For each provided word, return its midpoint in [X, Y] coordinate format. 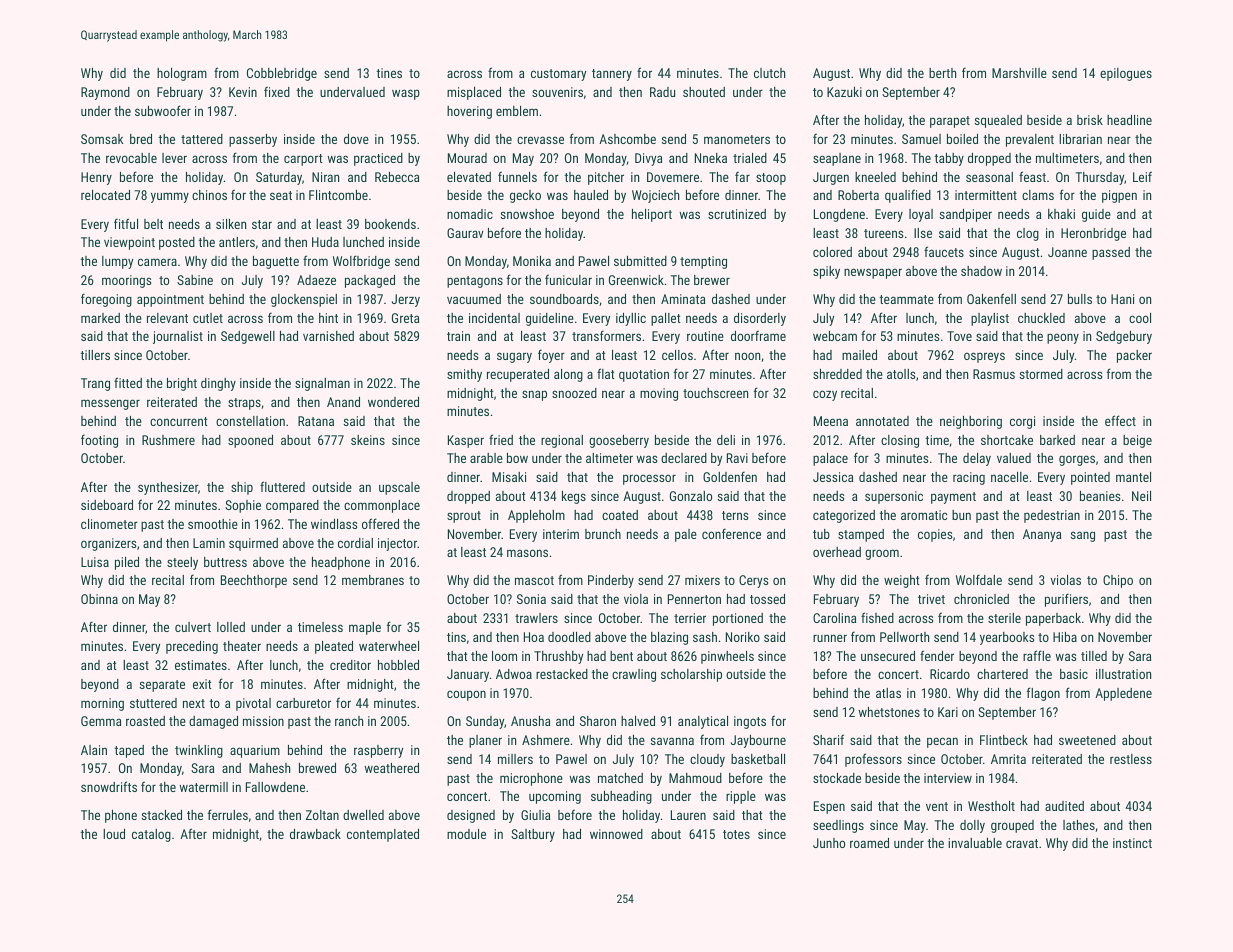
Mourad [467, 158]
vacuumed [474, 299]
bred [141, 139]
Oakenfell [991, 298]
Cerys [753, 581]
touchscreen [715, 393]
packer [1134, 356]
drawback [315, 834]
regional [562, 441]
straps [244, 404]
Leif [1142, 176]
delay [977, 459]
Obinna [99, 599]
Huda [325, 242]
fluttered [282, 486]
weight [902, 581]
